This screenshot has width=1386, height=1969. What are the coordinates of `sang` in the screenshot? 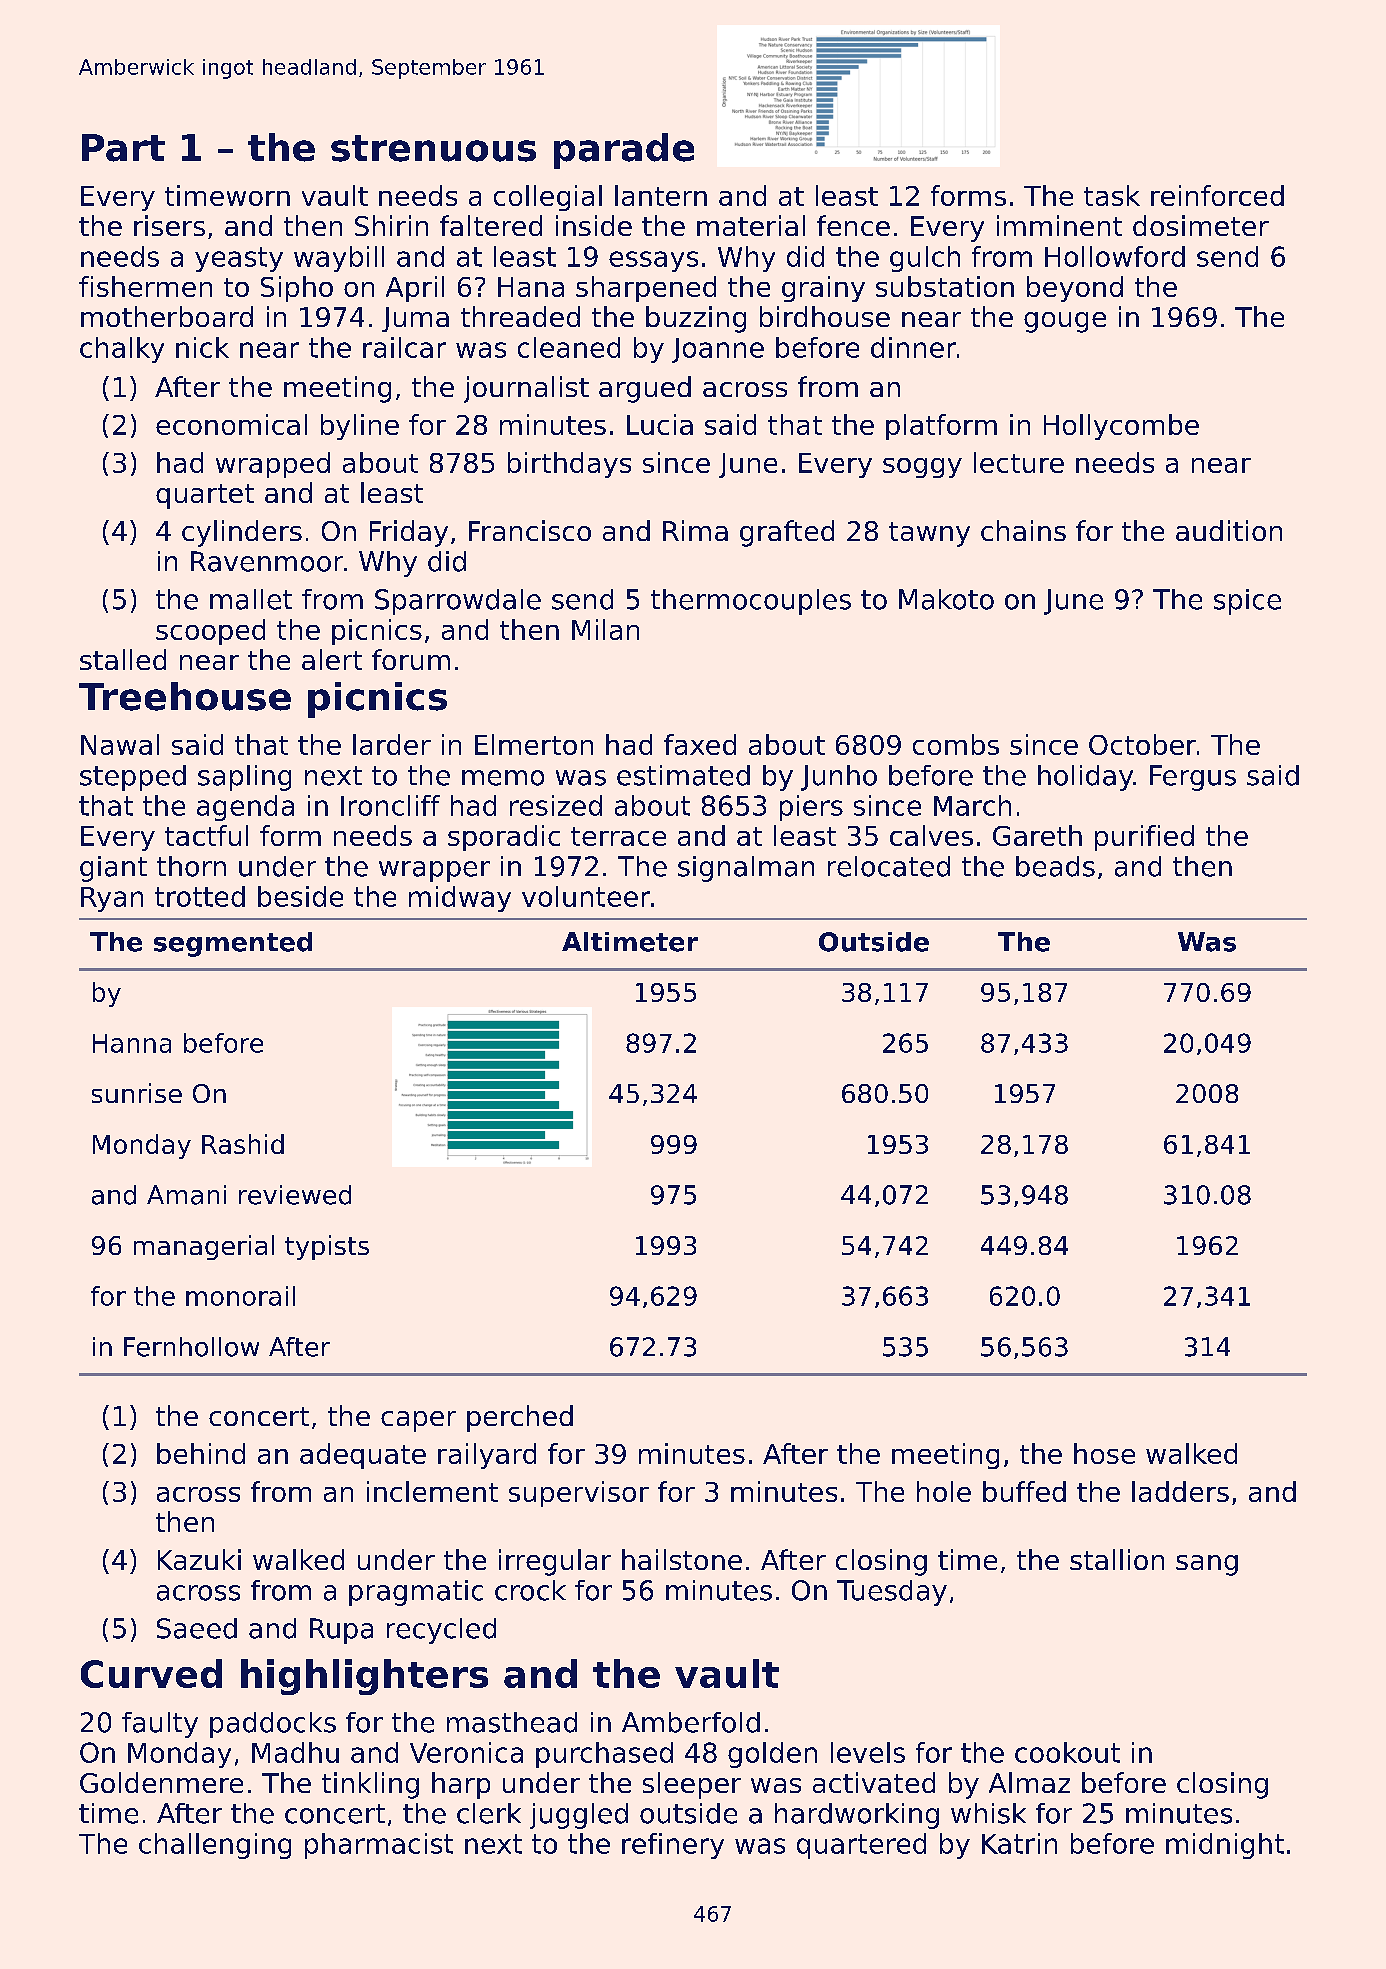 It's located at (1207, 1565).
